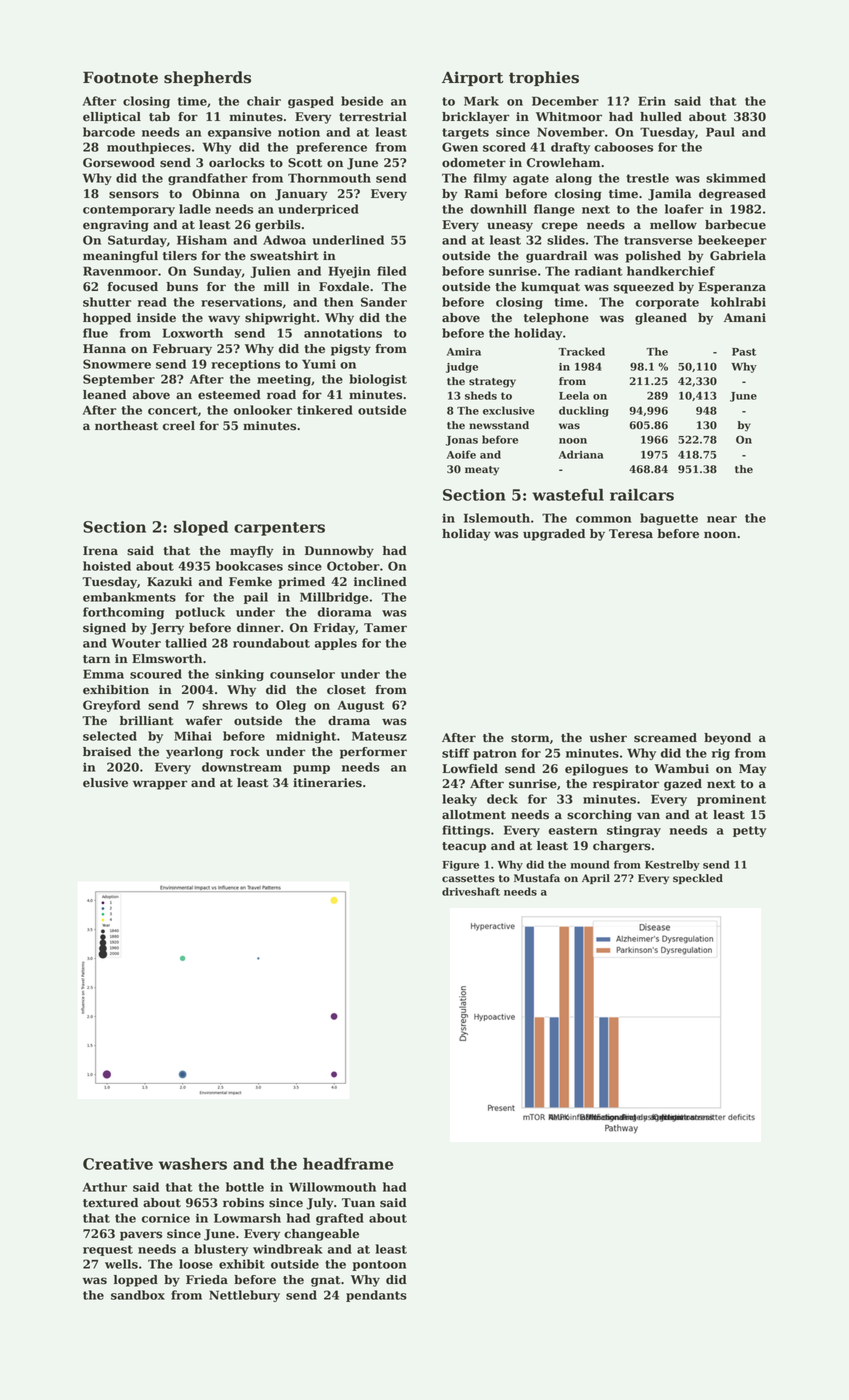  What do you see at coordinates (584, 411) in the document?
I see `duckling` at bounding box center [584, 411].
